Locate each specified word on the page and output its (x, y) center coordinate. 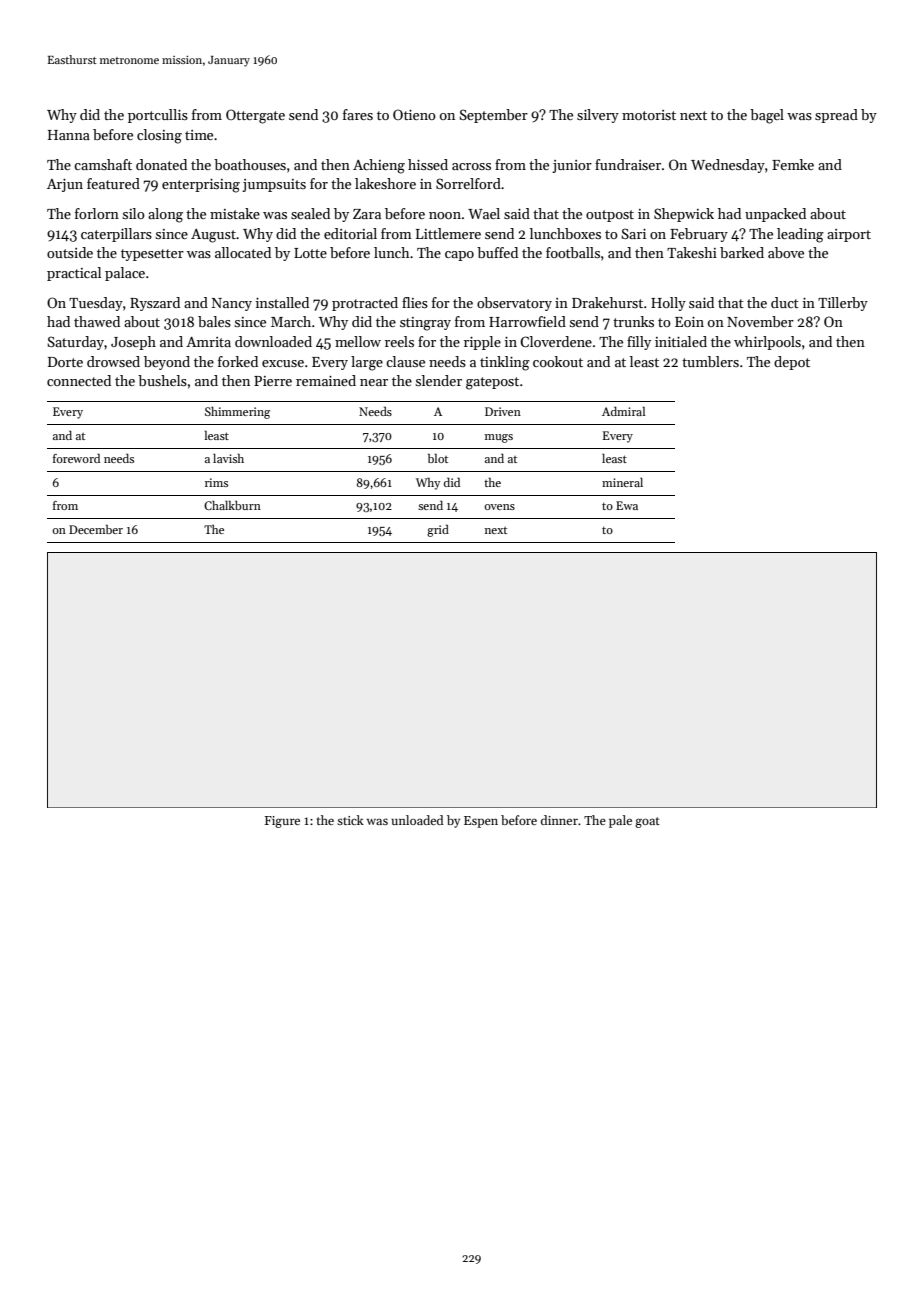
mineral (622, 482)
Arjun (65, 185)
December (96, 529)
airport (849, 235)
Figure (282, 822)
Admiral (623, 411)
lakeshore (385, 183)
